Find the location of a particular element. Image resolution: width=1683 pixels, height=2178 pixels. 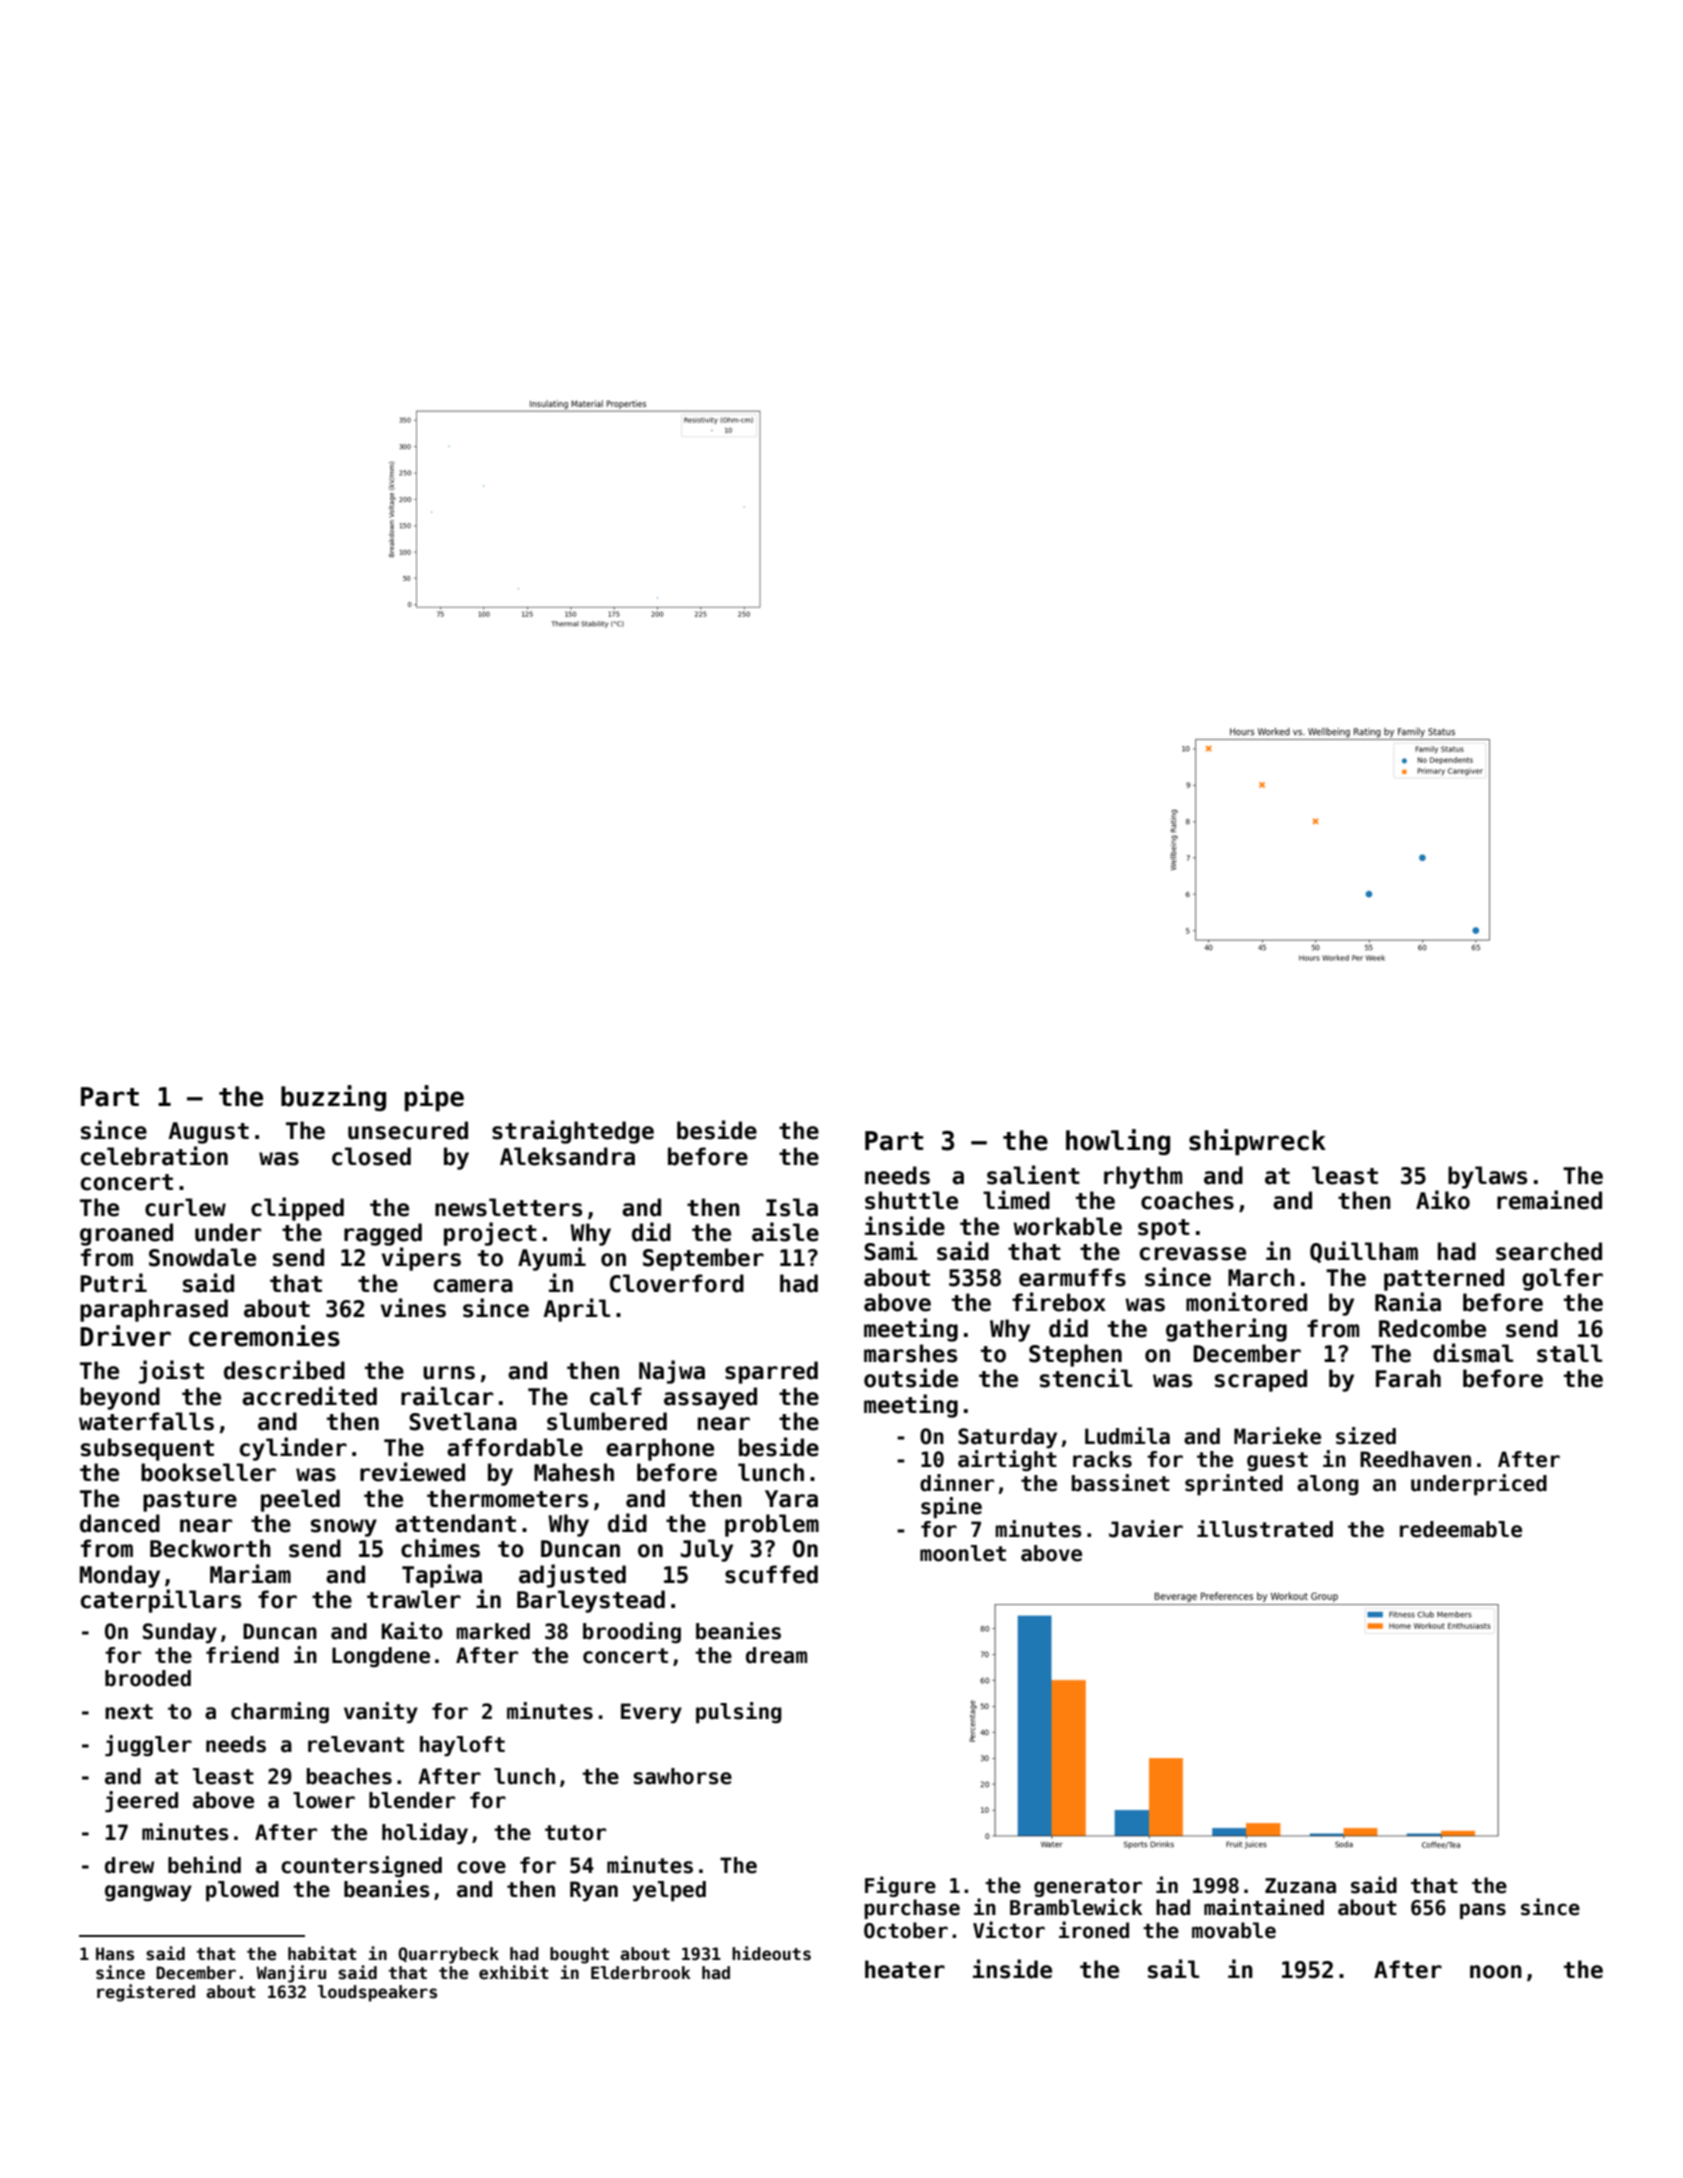

Figure is located at coordinates (900, 1886).
